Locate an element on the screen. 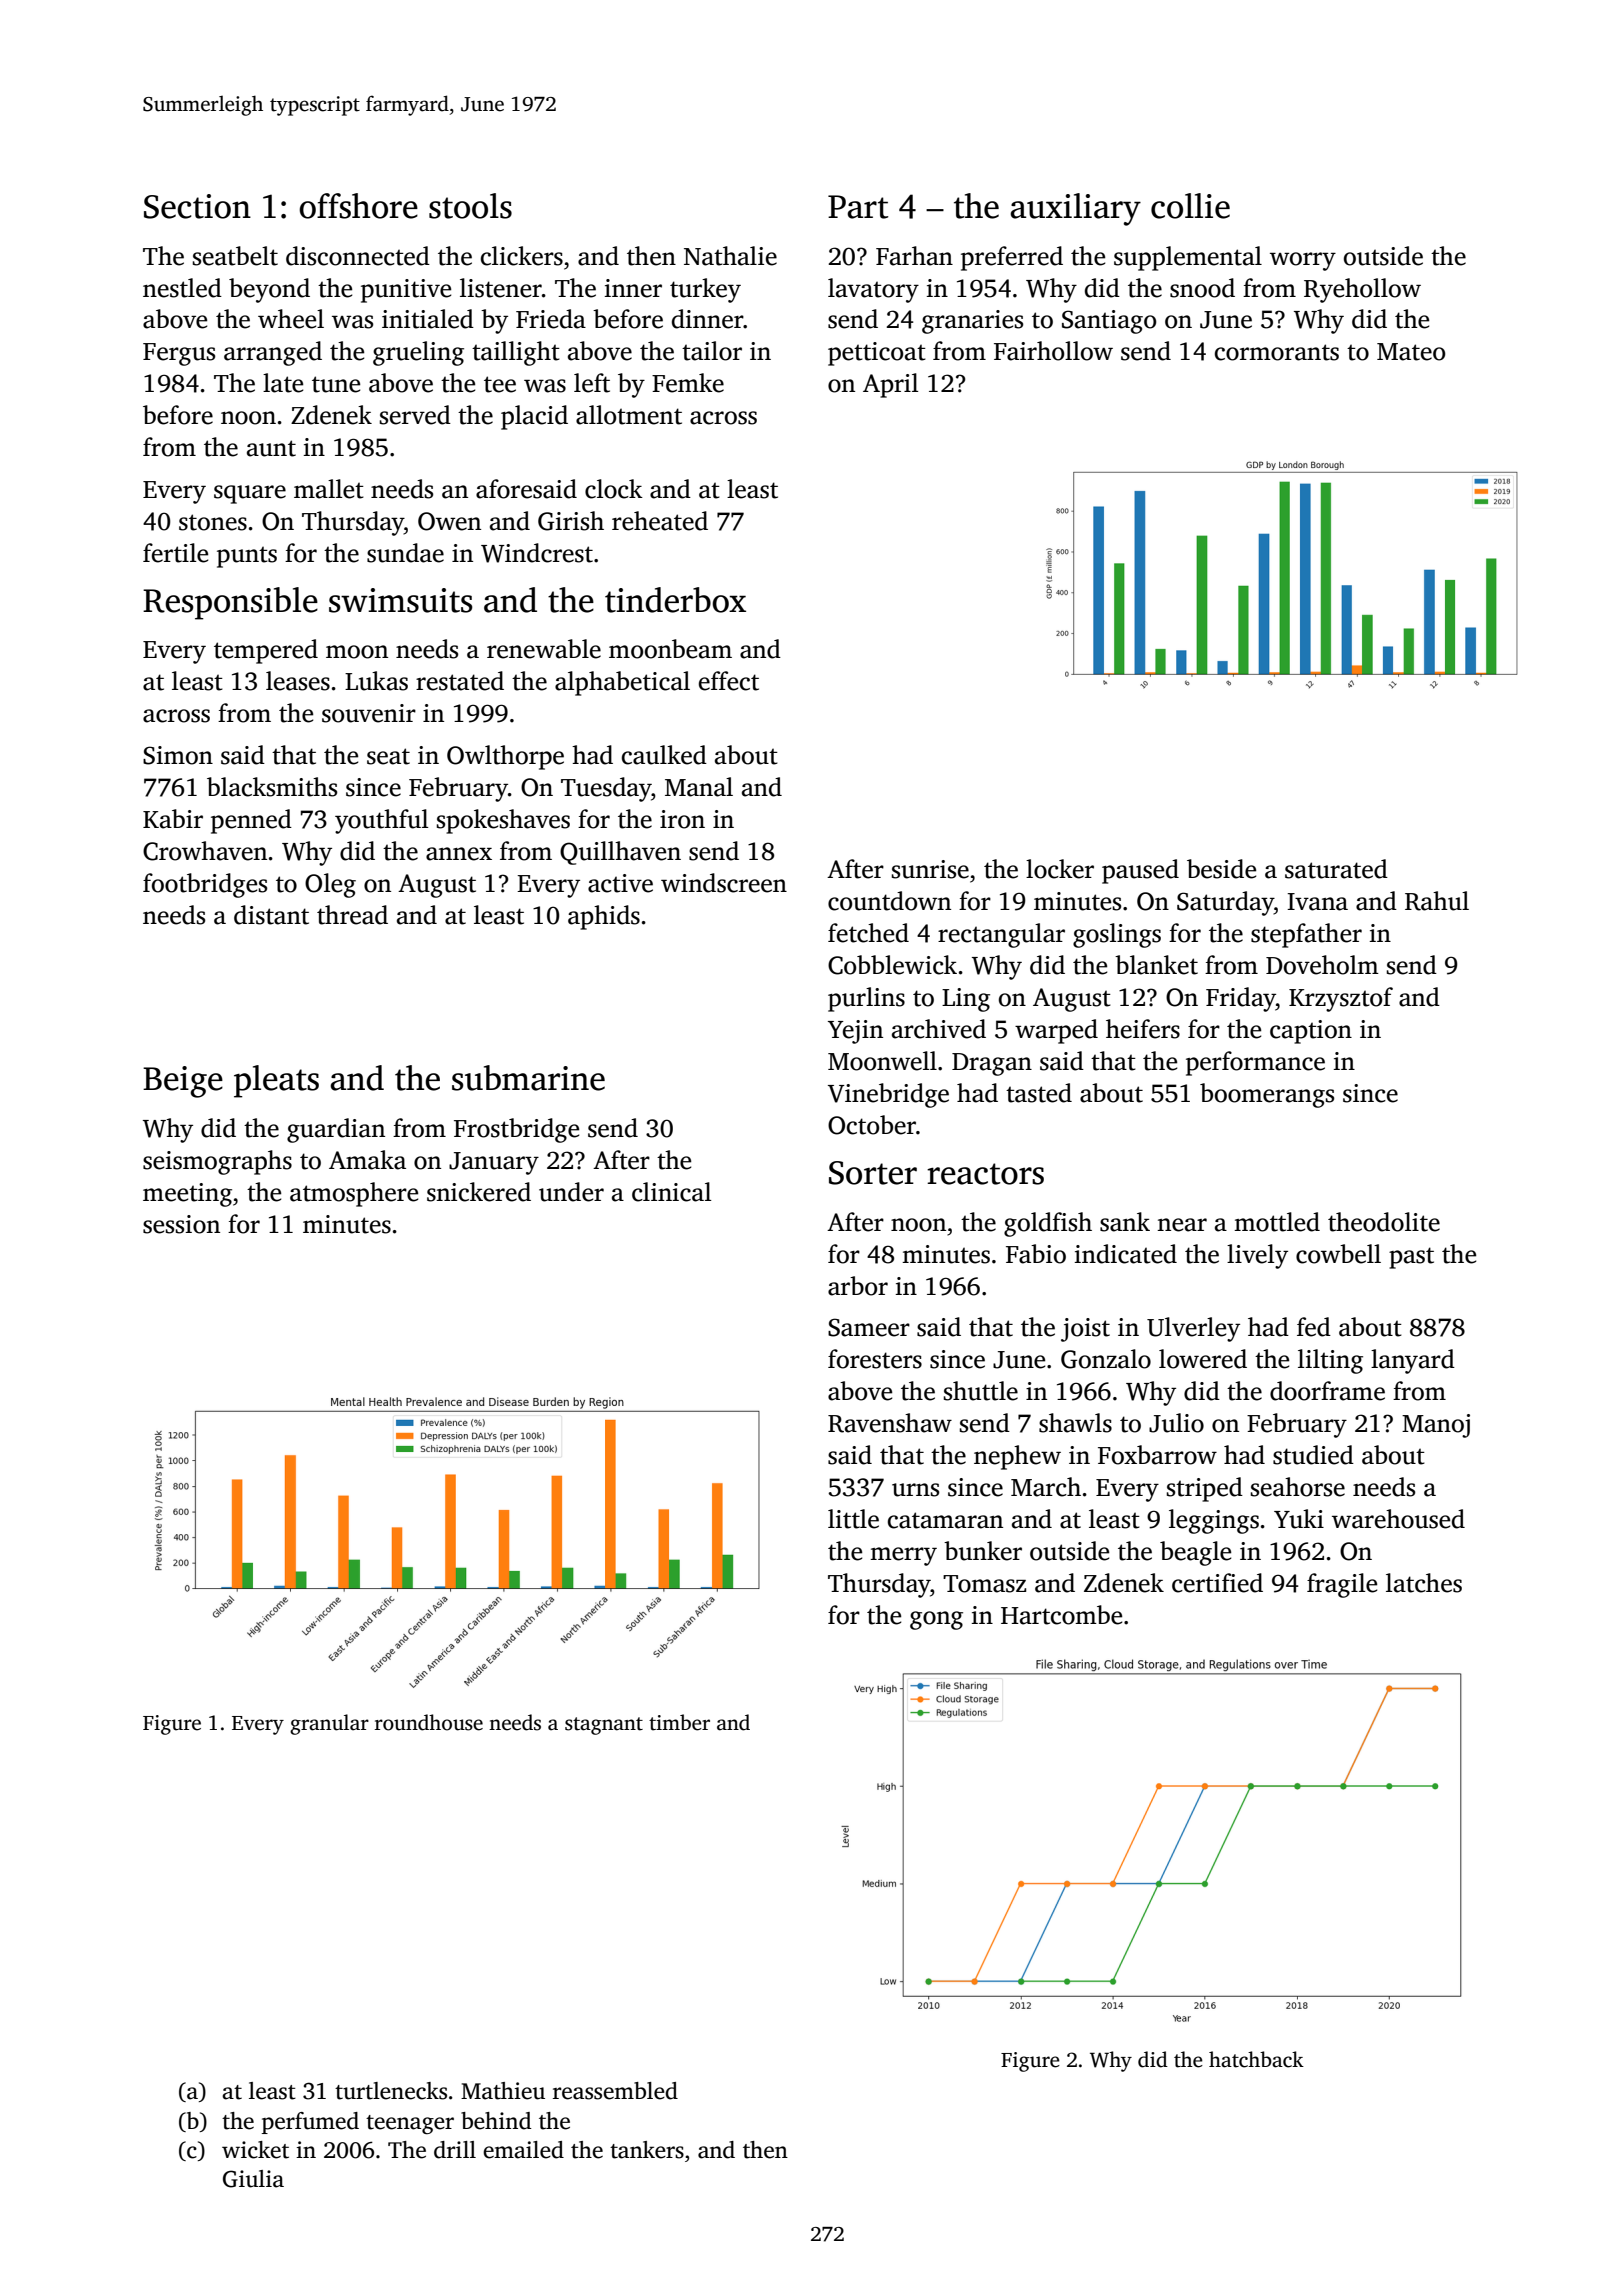  nestled is located at coordinates (182, 288).
